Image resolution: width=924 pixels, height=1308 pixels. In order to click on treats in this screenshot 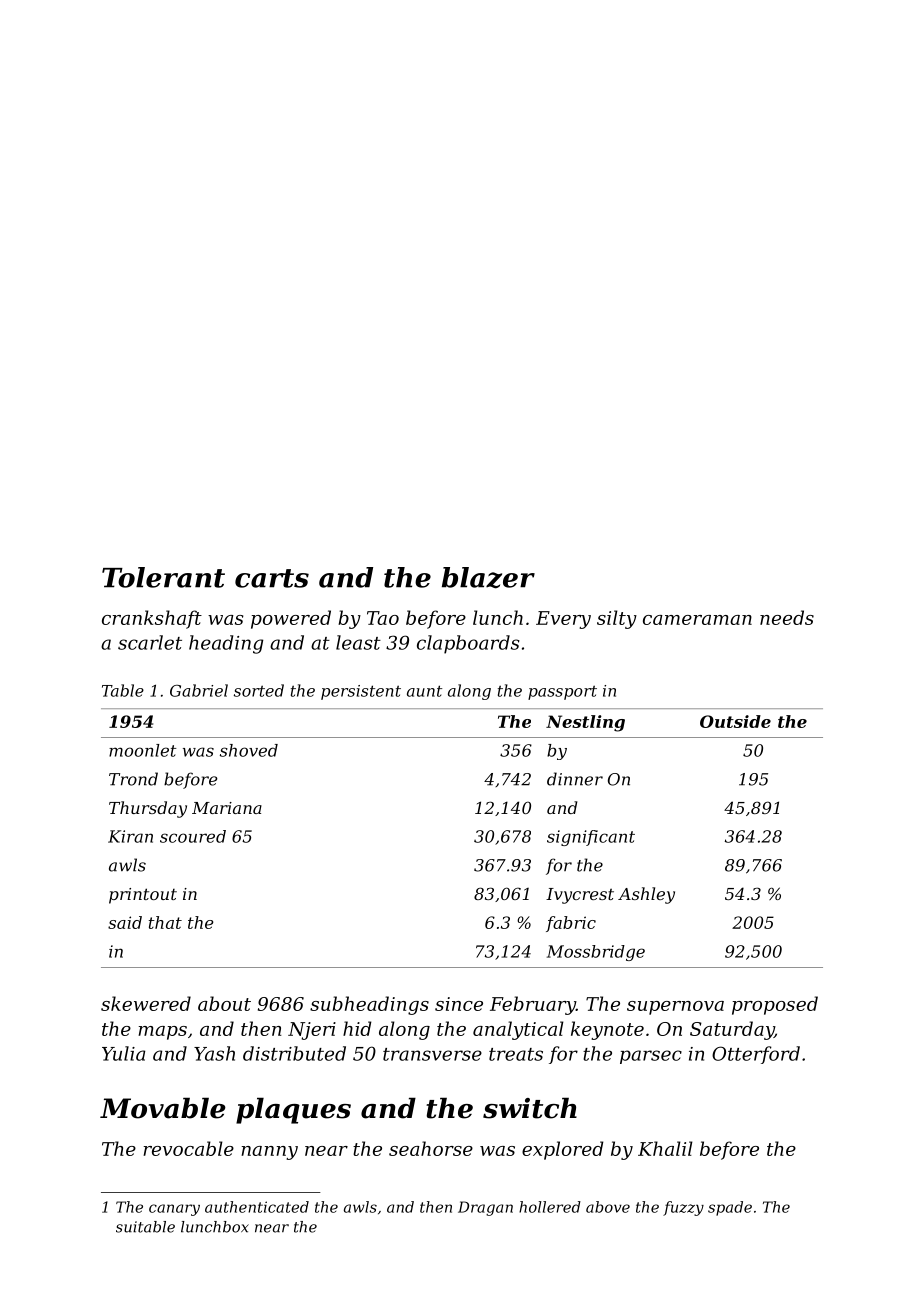, I will do `click(516, 1054)`.
